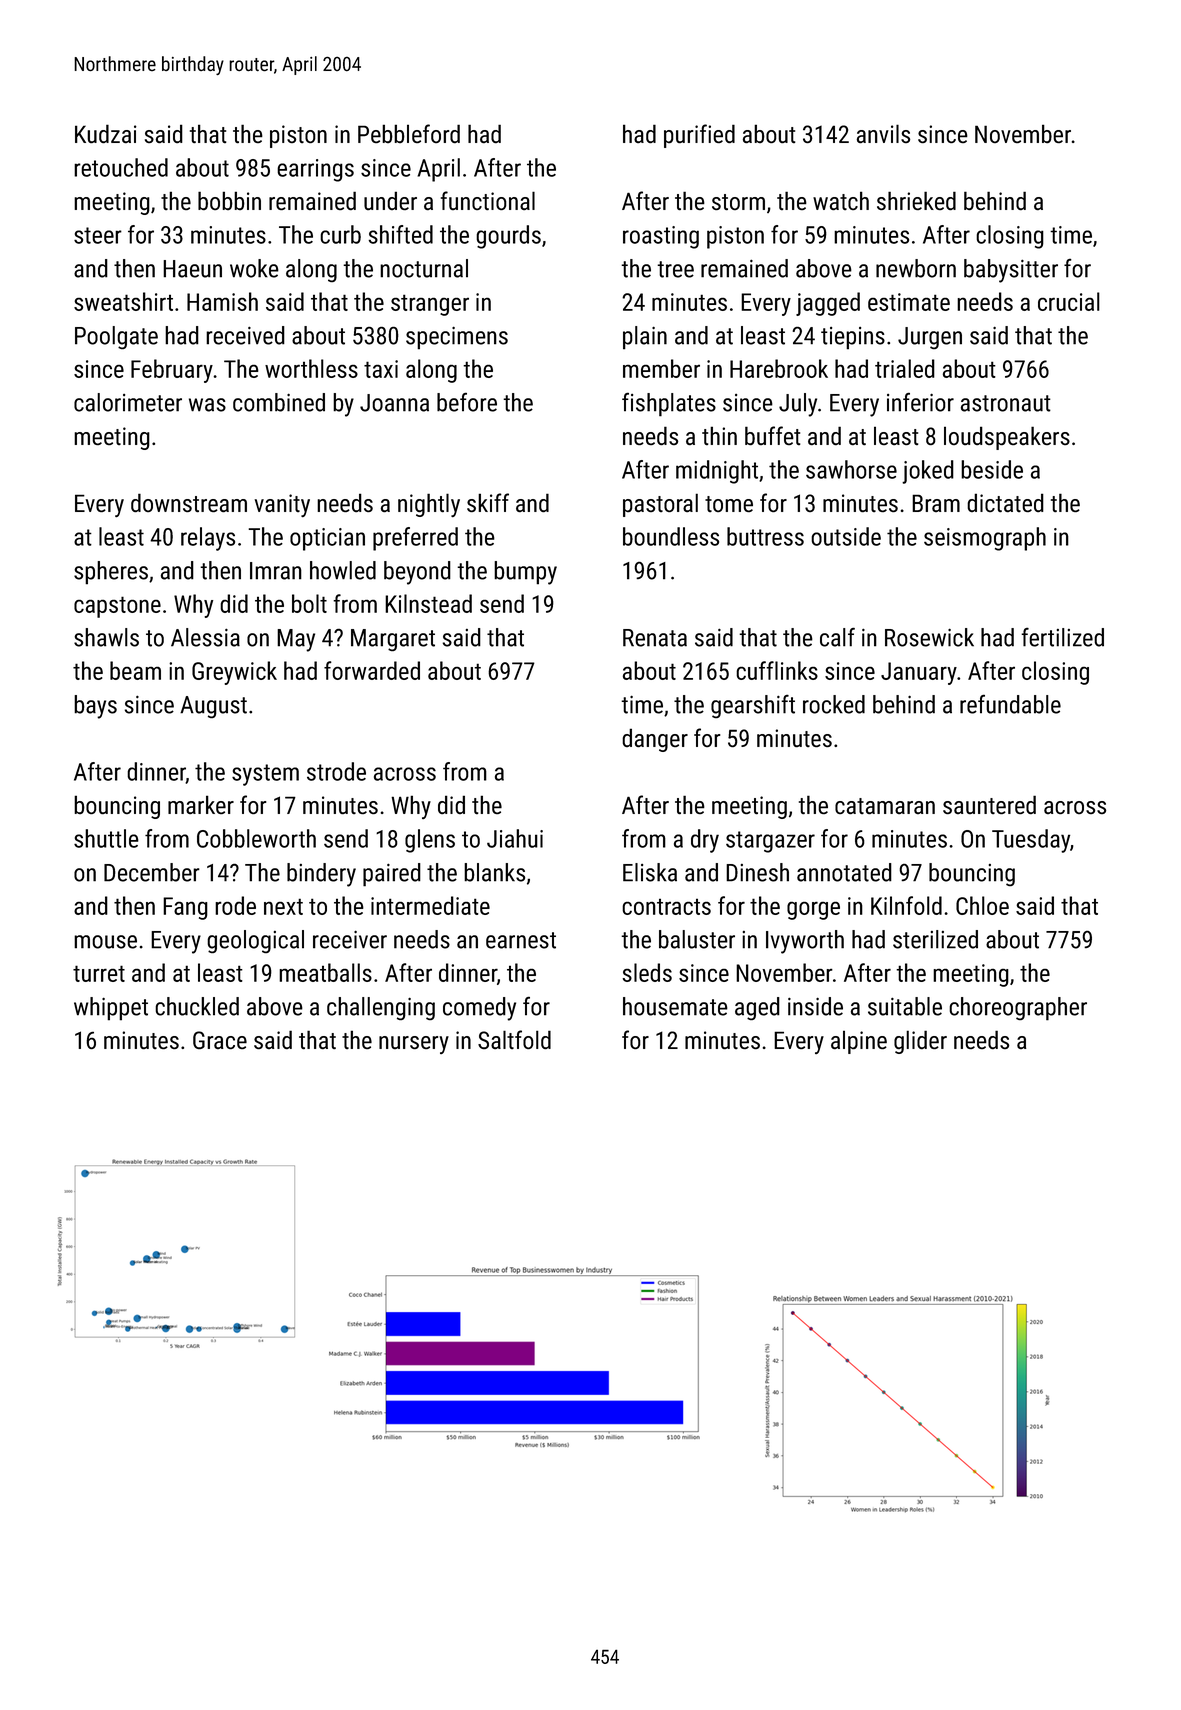 The image size is (1181, 1710). What do you see at coordinates (770, 842) in the image?
I see `stargazer` at bounding box center [770, 842].
